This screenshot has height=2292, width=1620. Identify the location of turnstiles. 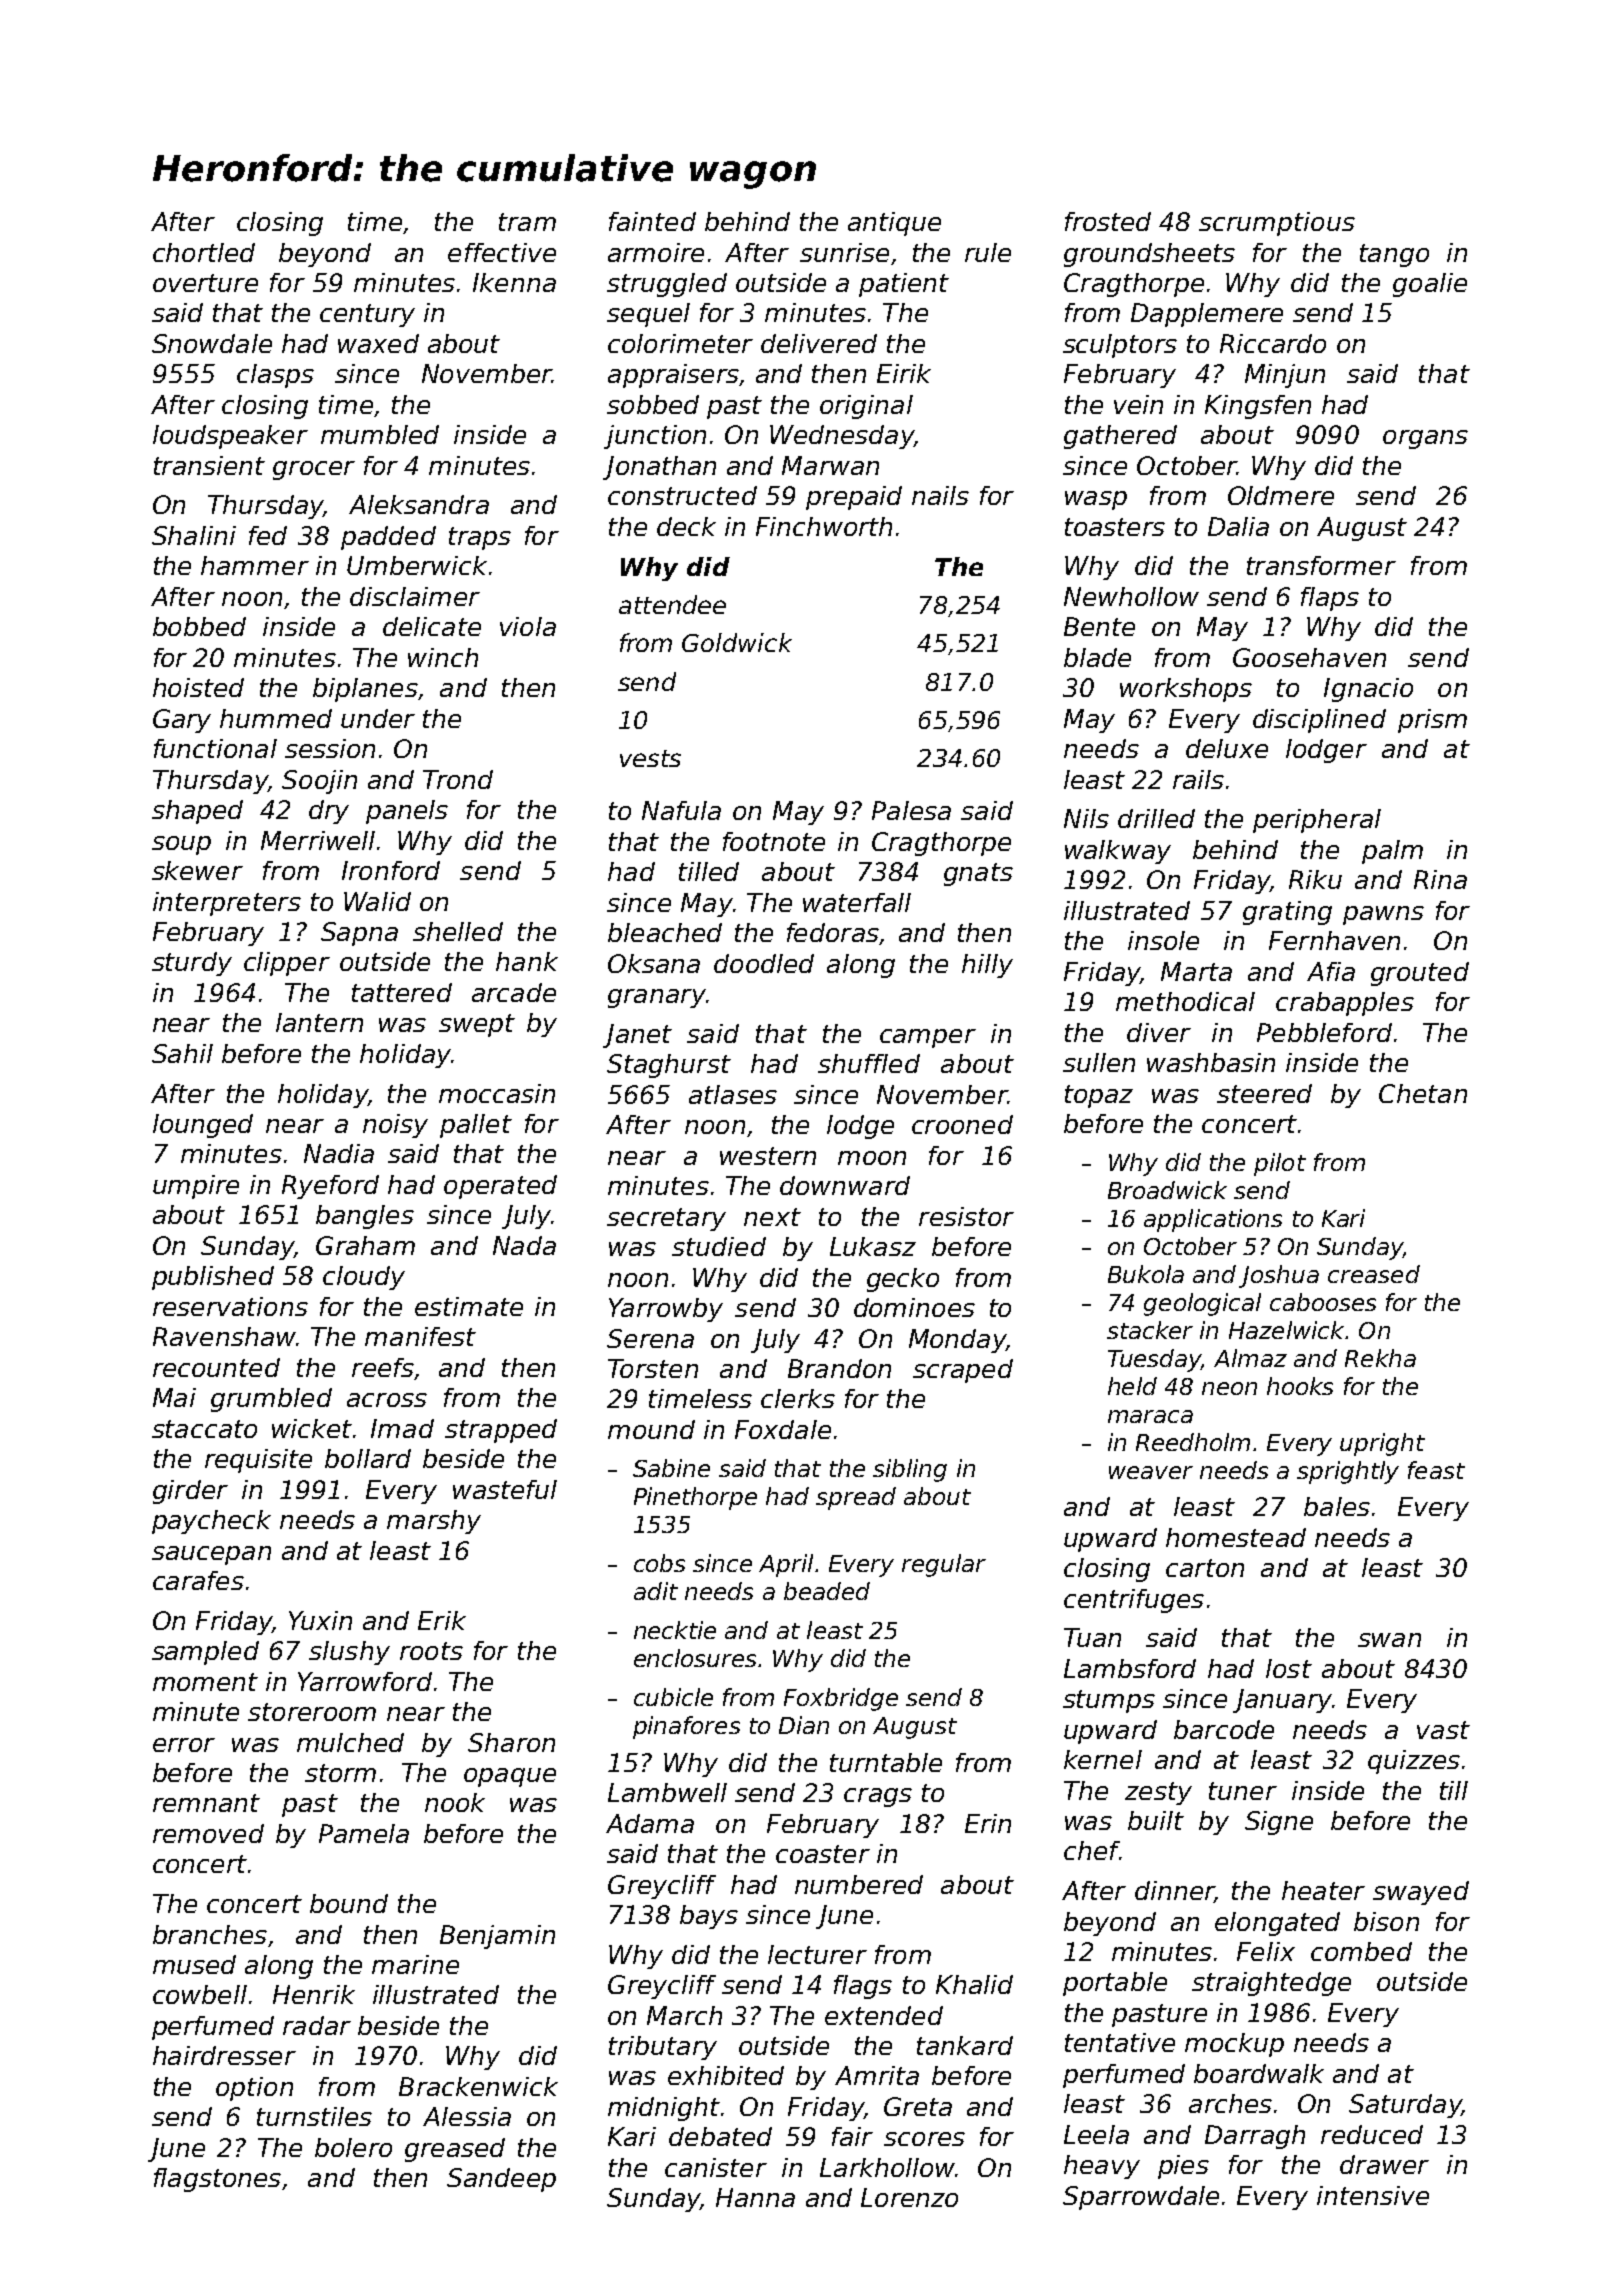
(314, 2116).
